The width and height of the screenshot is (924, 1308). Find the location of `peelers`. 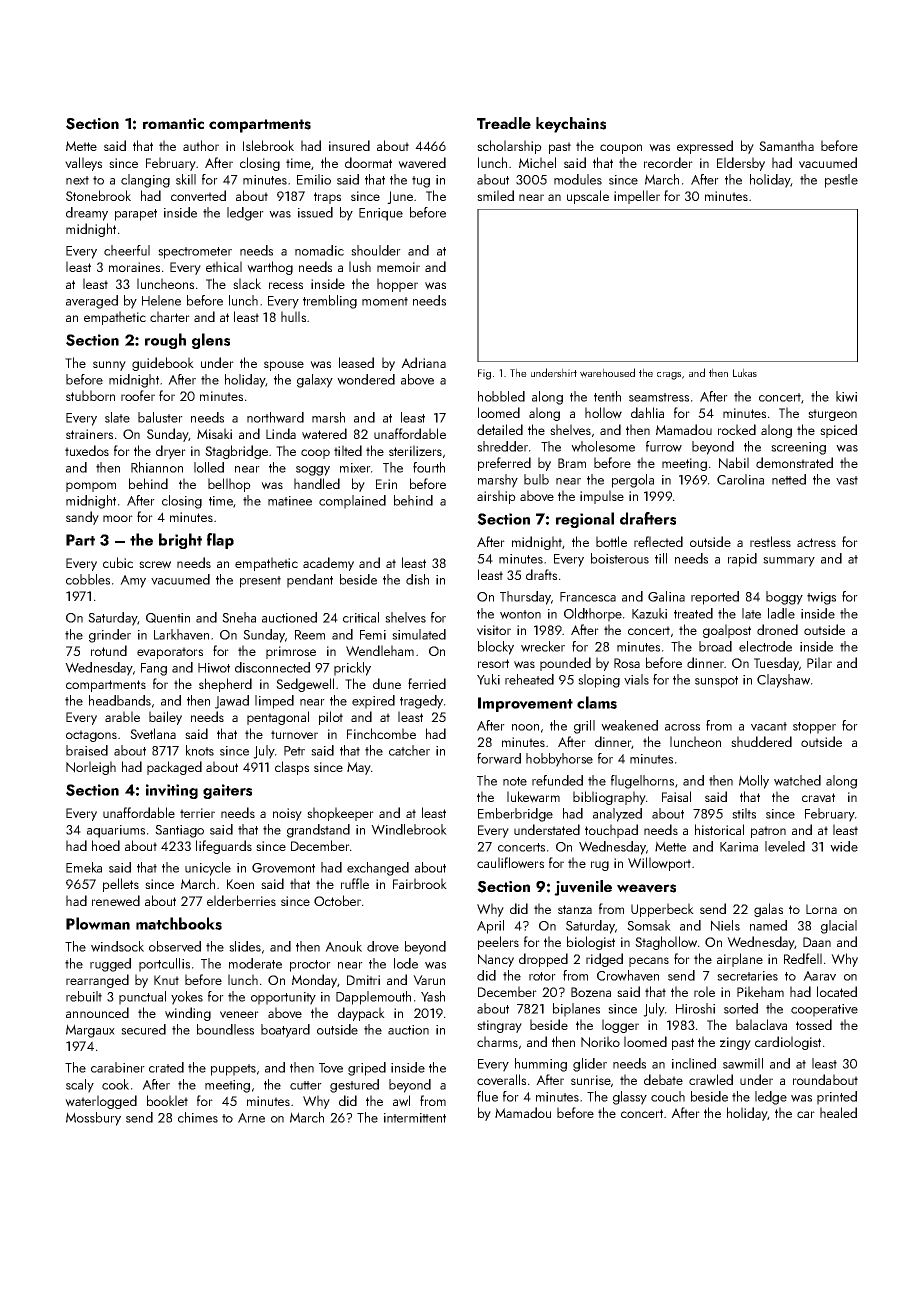

peelers is located at coordinates (498, 943).
